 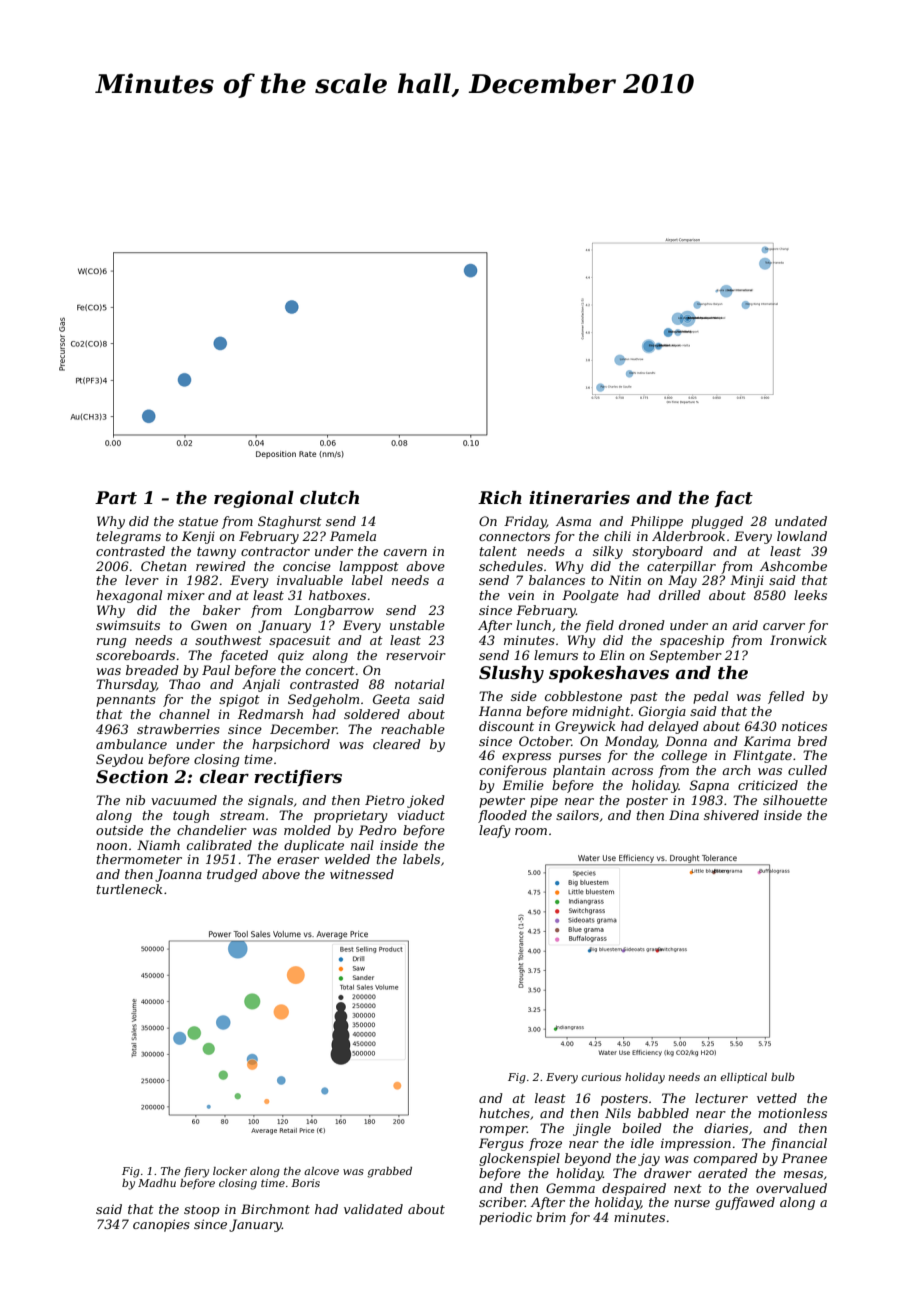 What do you see at coordinates (786, 697) in the page?
I see `felled` at bounding box center [786, 697].
